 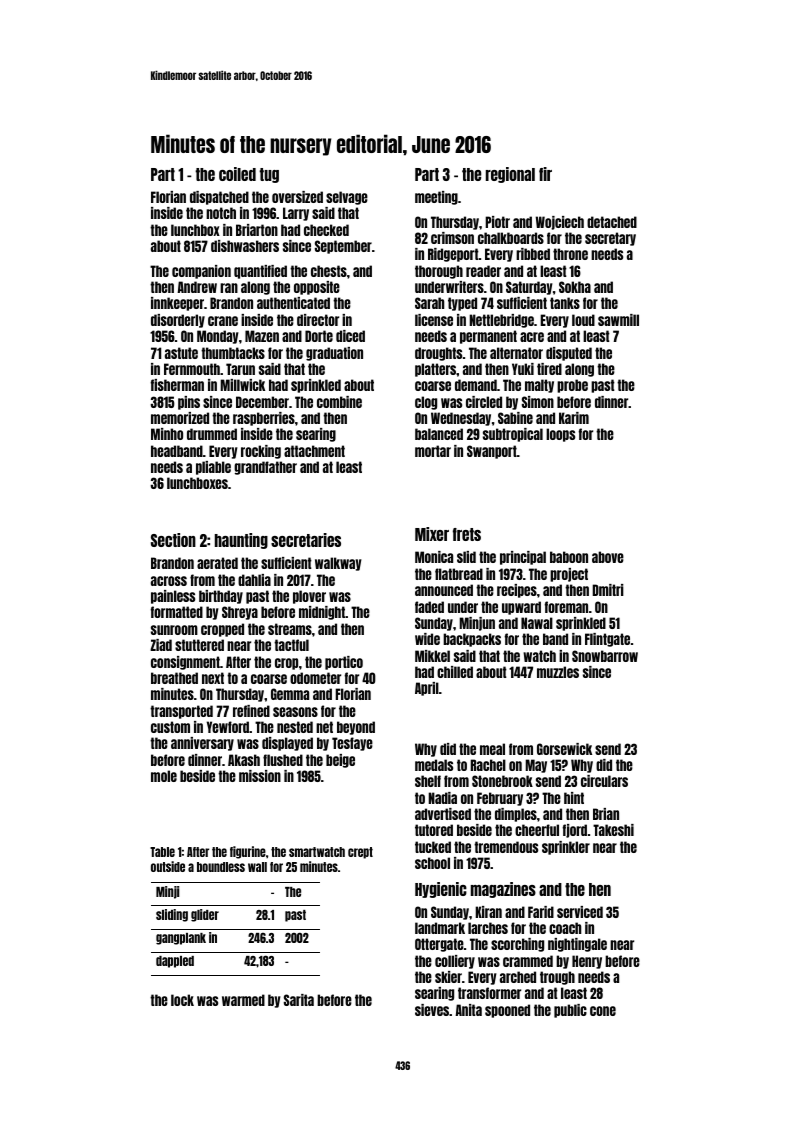 What do you see at coordinates (432, 534) in the image?
I see `Mixer` at bounding box center [432, 534].
